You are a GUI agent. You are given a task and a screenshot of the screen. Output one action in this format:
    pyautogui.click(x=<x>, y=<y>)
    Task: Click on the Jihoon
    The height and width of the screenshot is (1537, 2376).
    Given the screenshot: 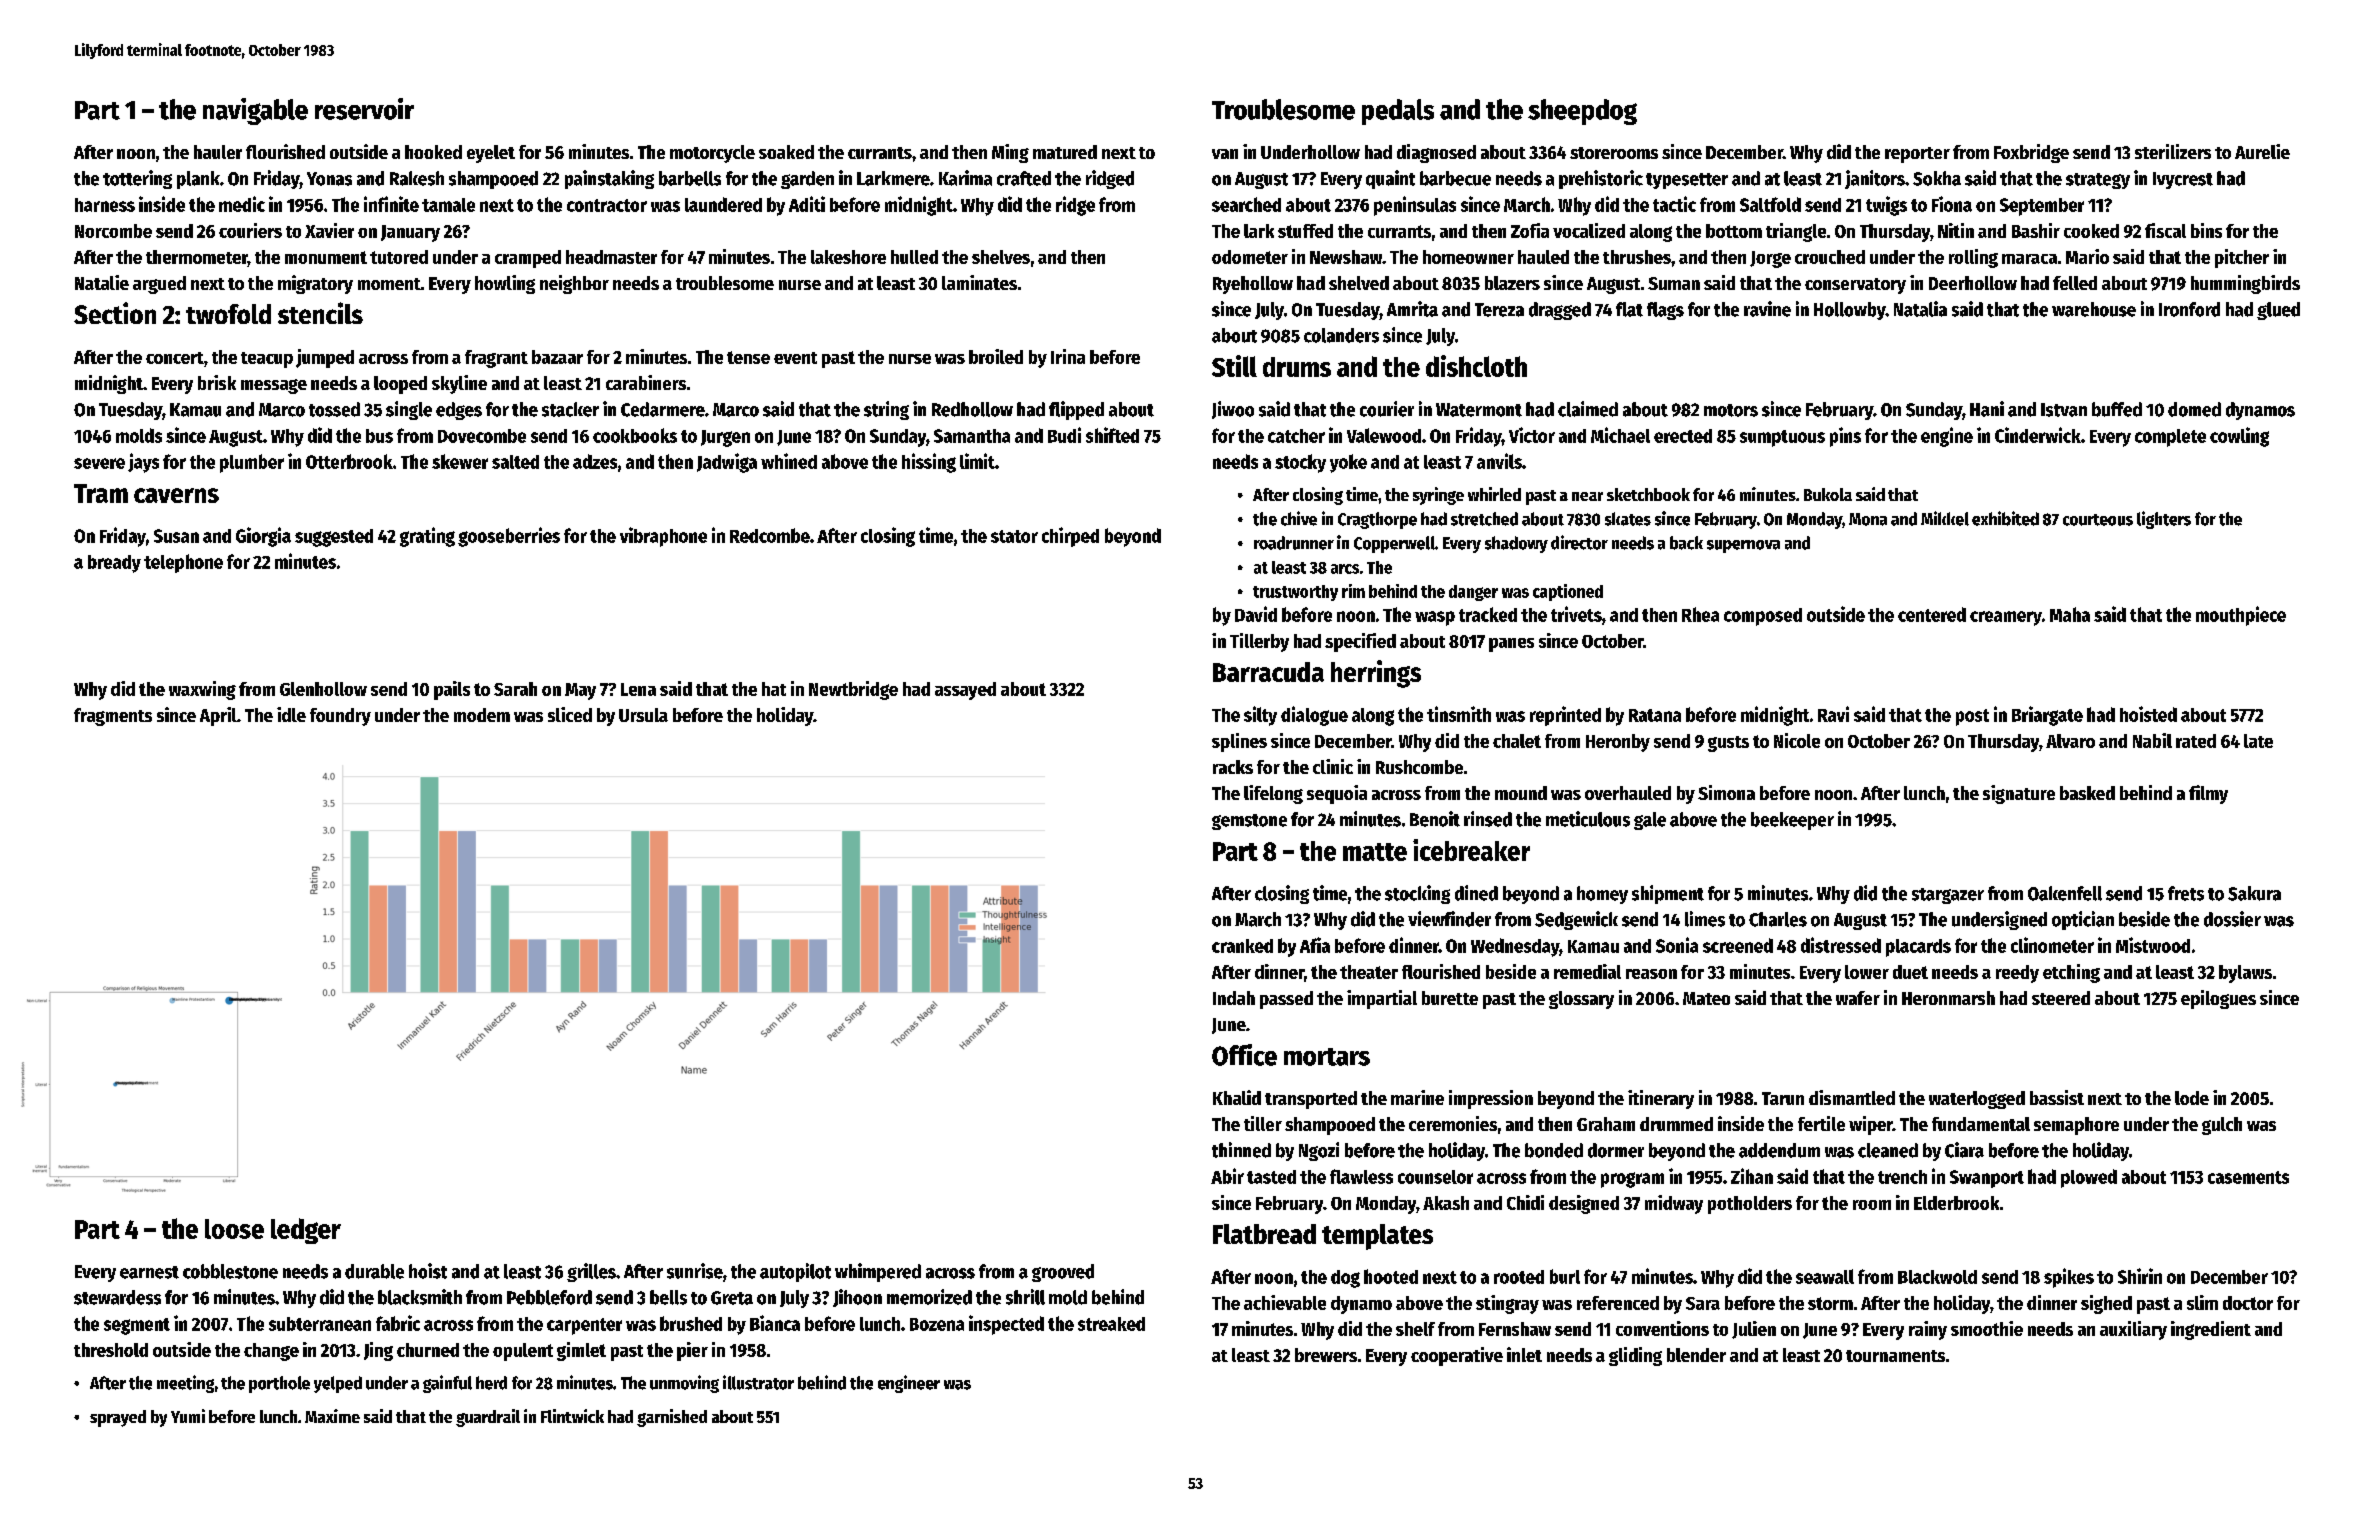 What is the action you would take?
    pyautogui.click(x=857, y=1298)
